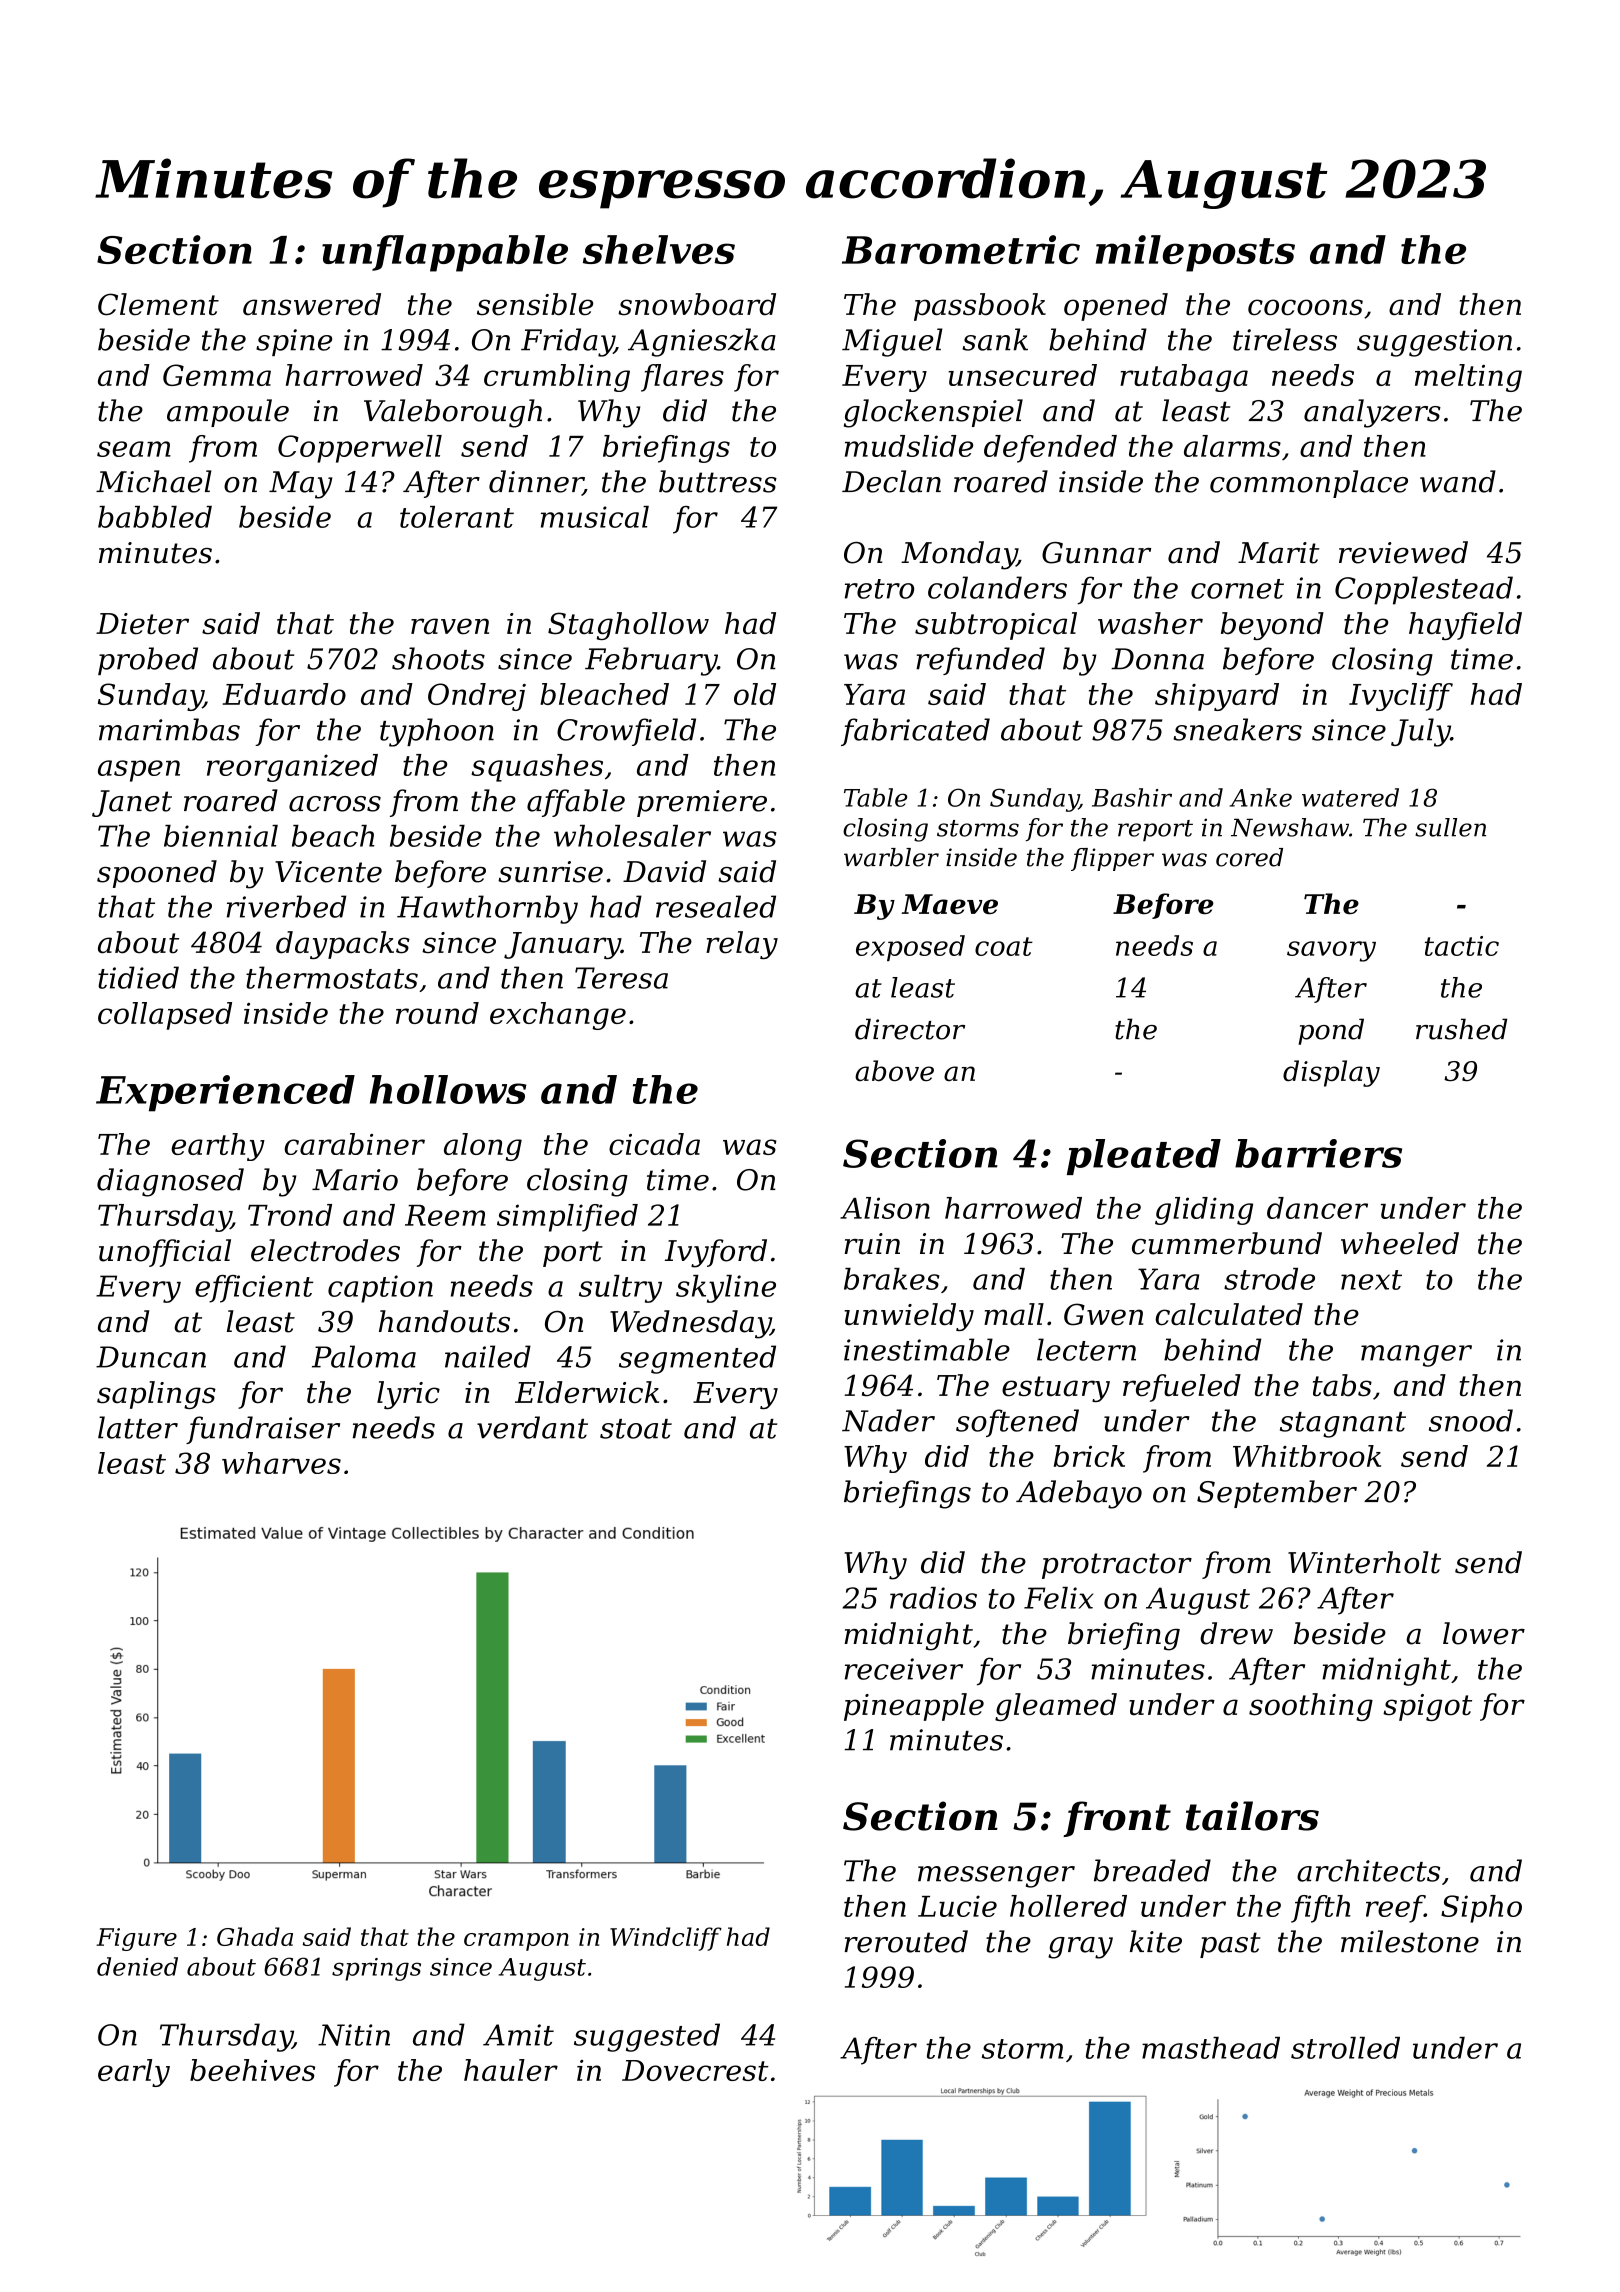 The width and height of the page is (1620, 2292). Describe the element at coordinates (1195, 253) in the page. I see `mileposts` at that location.
